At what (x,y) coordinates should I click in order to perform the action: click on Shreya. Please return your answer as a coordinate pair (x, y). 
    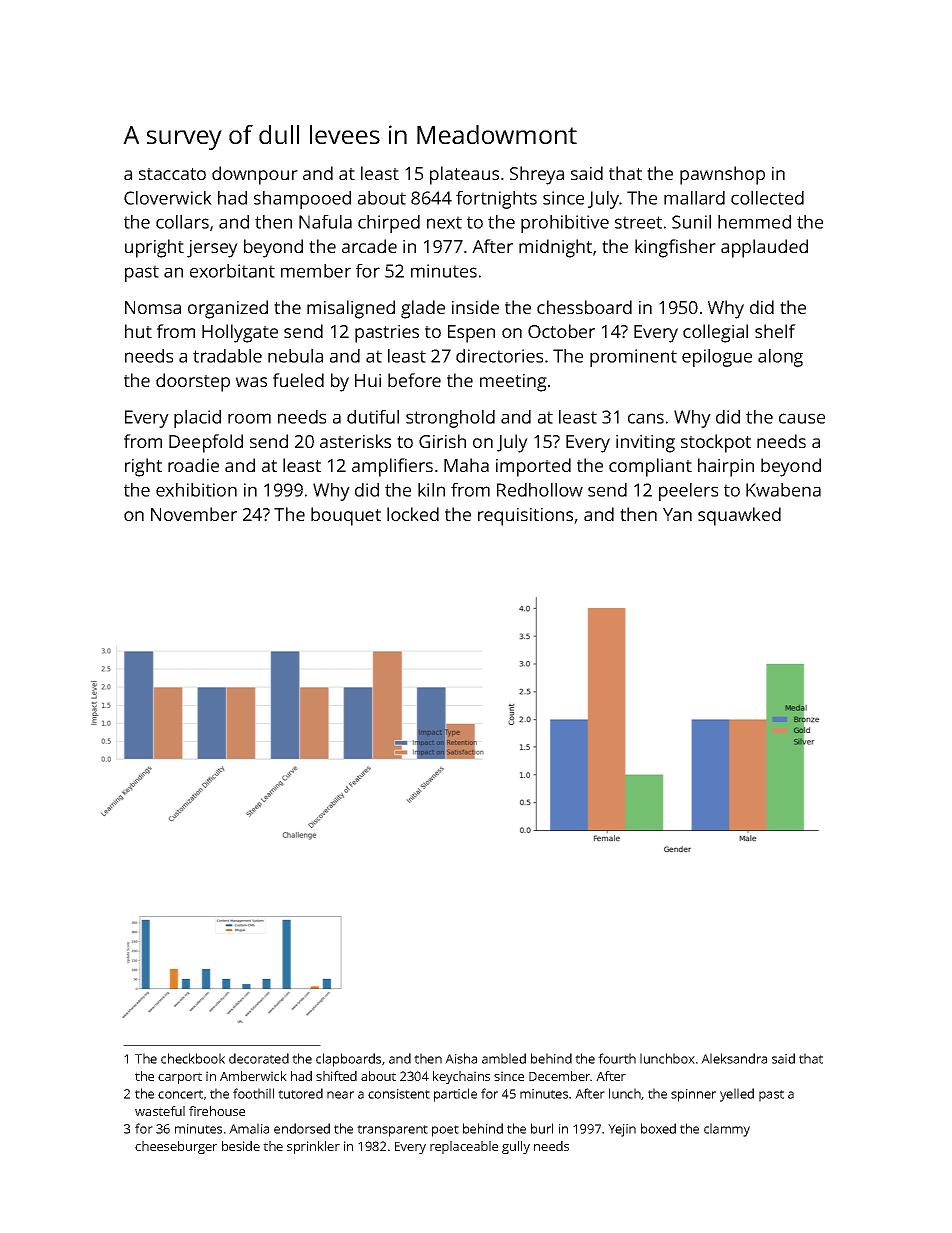
    Looking at the image, I should click on (537, 175).
